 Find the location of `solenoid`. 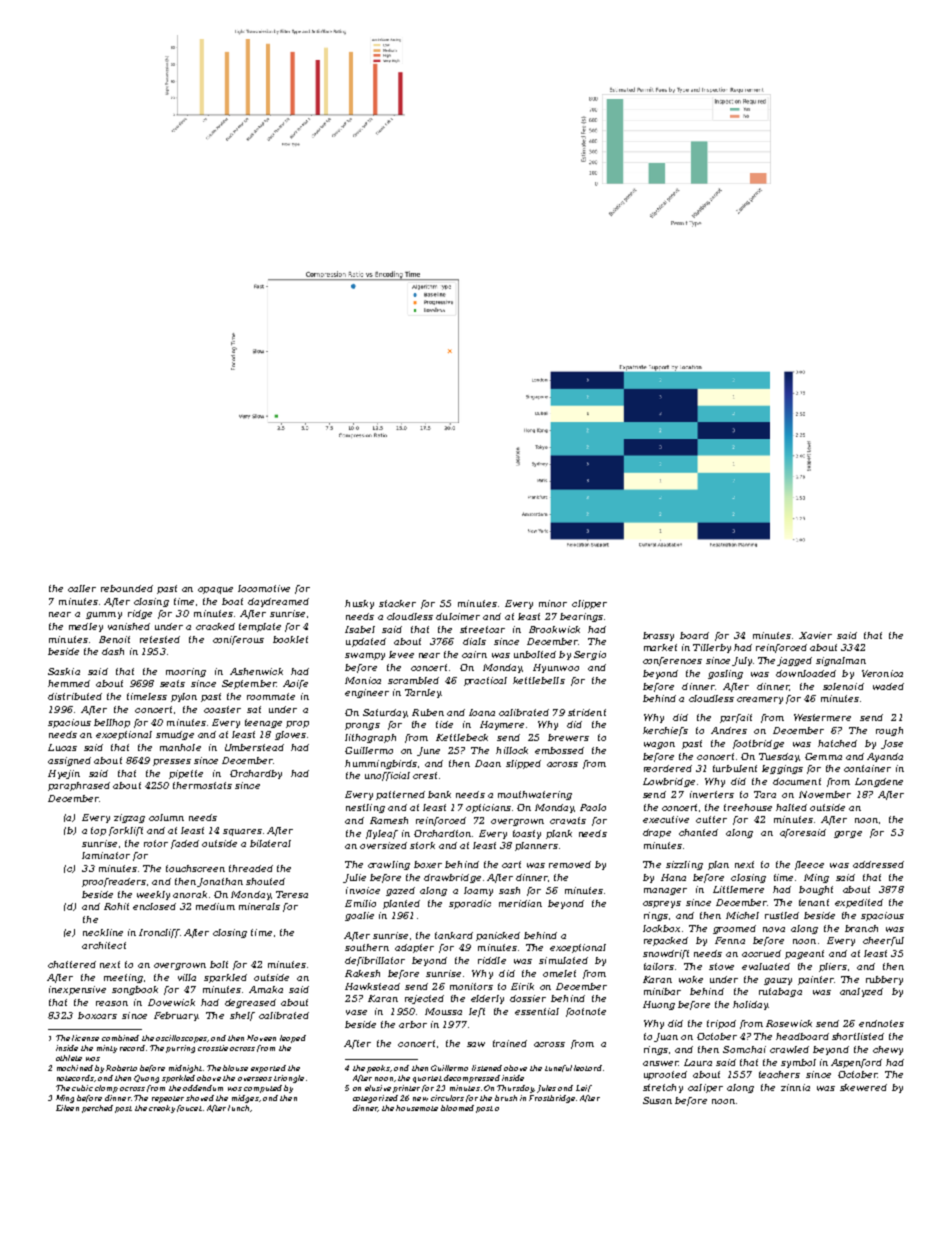

solenoid is located at coordinates (843, 686).
